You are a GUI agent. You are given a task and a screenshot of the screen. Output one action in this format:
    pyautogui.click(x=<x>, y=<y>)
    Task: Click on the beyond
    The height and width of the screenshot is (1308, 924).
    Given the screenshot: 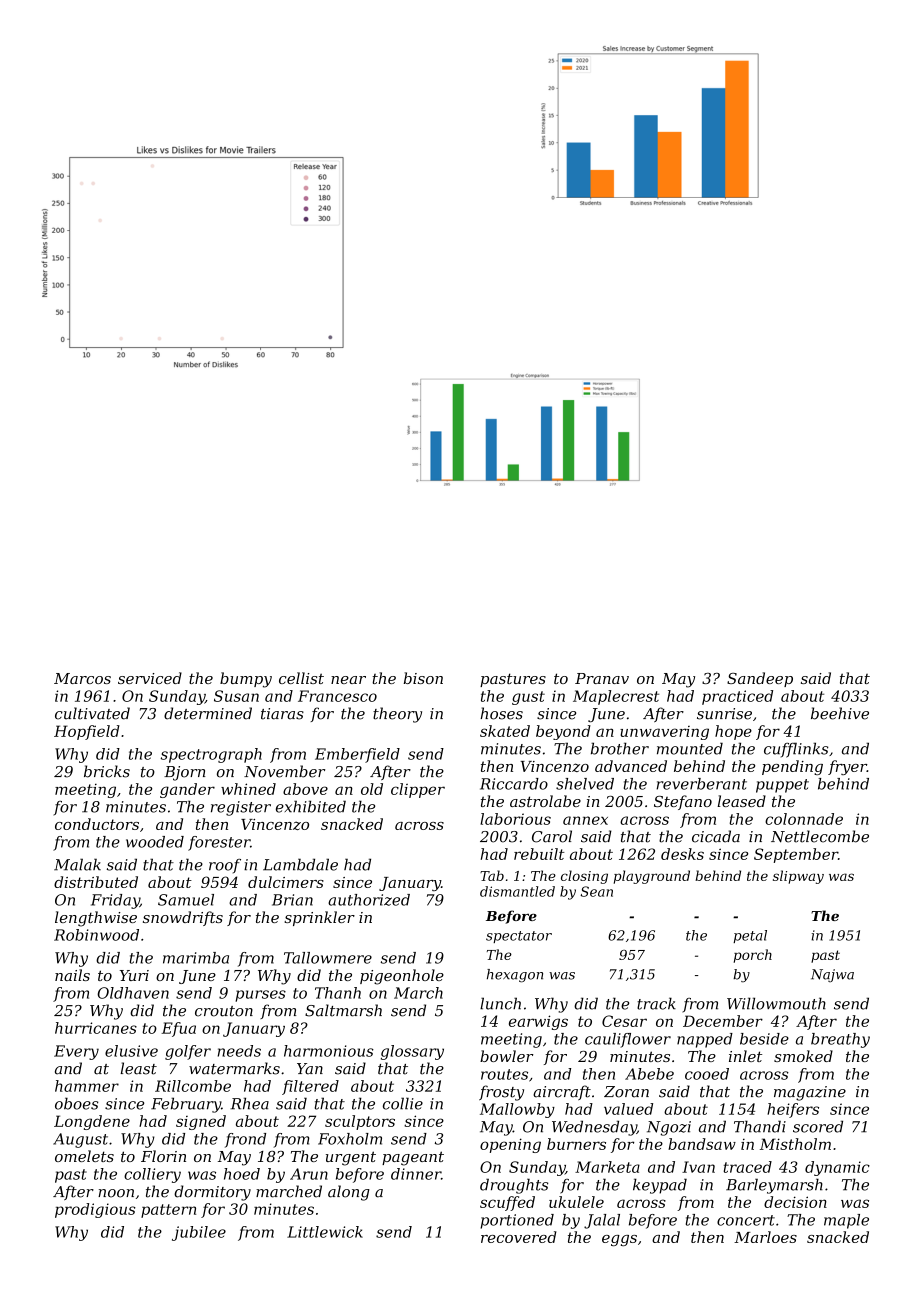 What is the action you would take?
    pyautogui.click(x=563, y=732)
